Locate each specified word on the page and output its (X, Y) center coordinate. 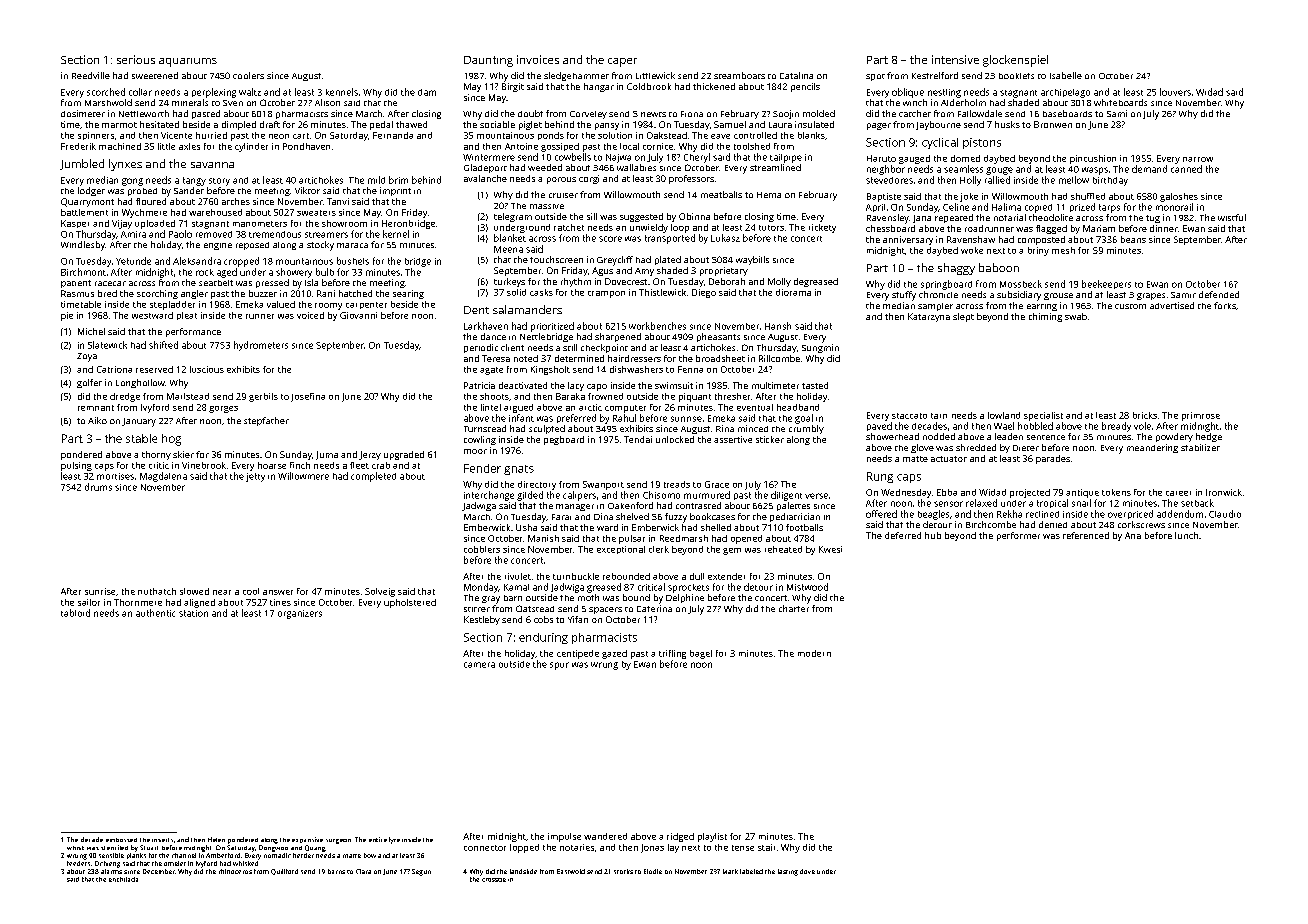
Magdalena (163, 477)
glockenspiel (1015, 61)
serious (136, 59)
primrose (1201, 416)
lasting (788, 872)
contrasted (698, 505)
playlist (712, 837)
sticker (770, 439)
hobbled (1035, 426)
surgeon (338, 841)
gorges (223, 409)
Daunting (488, 61)
